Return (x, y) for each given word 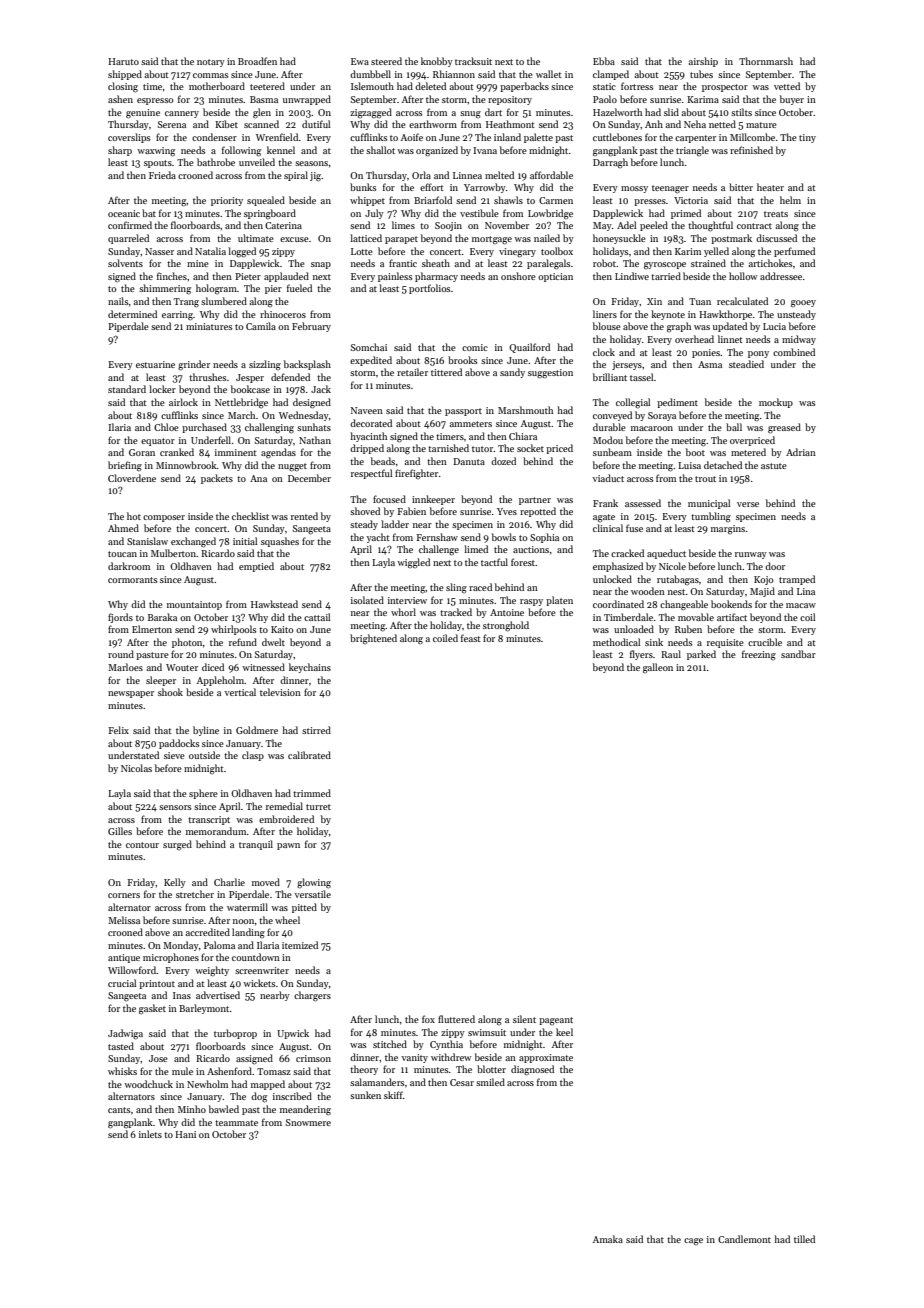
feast (471, 638)
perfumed (794, 252)
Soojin (448, 226)
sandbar (798, 654)
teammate (236, 1123)
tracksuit (473, 61)
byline (206, 731)
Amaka (608, 1239)
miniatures (209, 326)
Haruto (123, 61)
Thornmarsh (766, 61)
